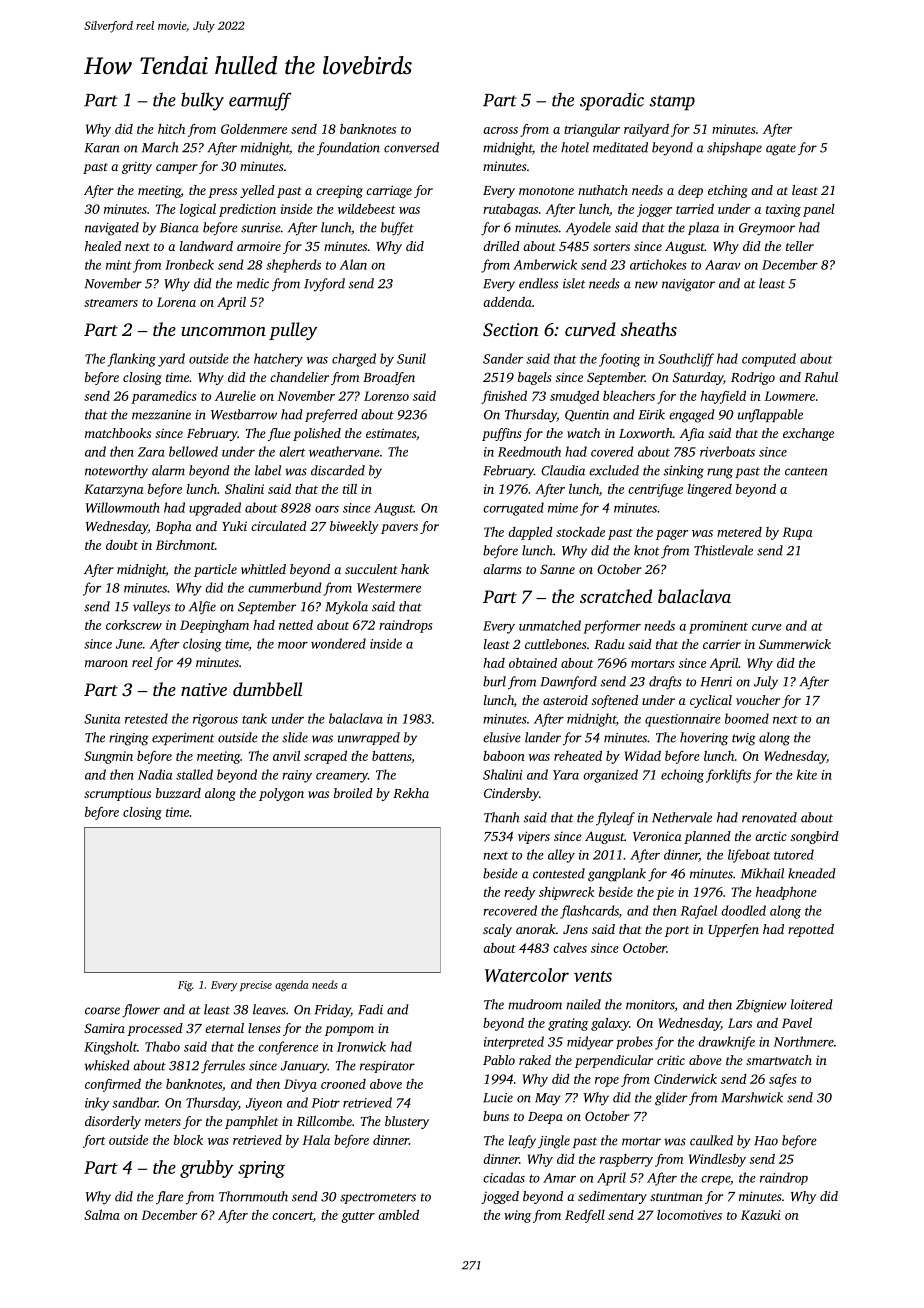  Describe the element at coordinates (563, 508) in the image. I see `mime` at that location.
